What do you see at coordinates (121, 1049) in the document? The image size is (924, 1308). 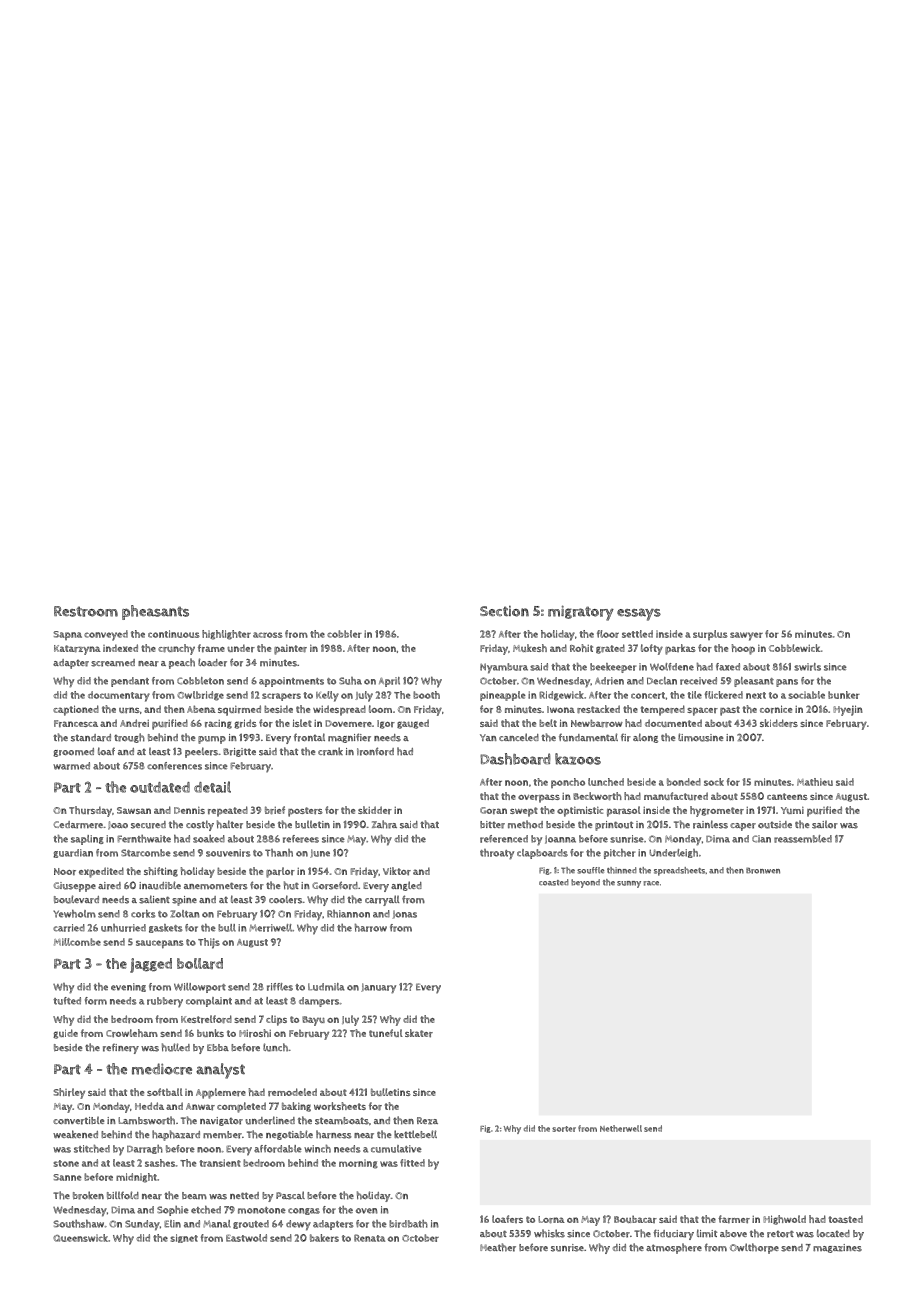 I see `refinery` at bounding box center [121, 1049].
